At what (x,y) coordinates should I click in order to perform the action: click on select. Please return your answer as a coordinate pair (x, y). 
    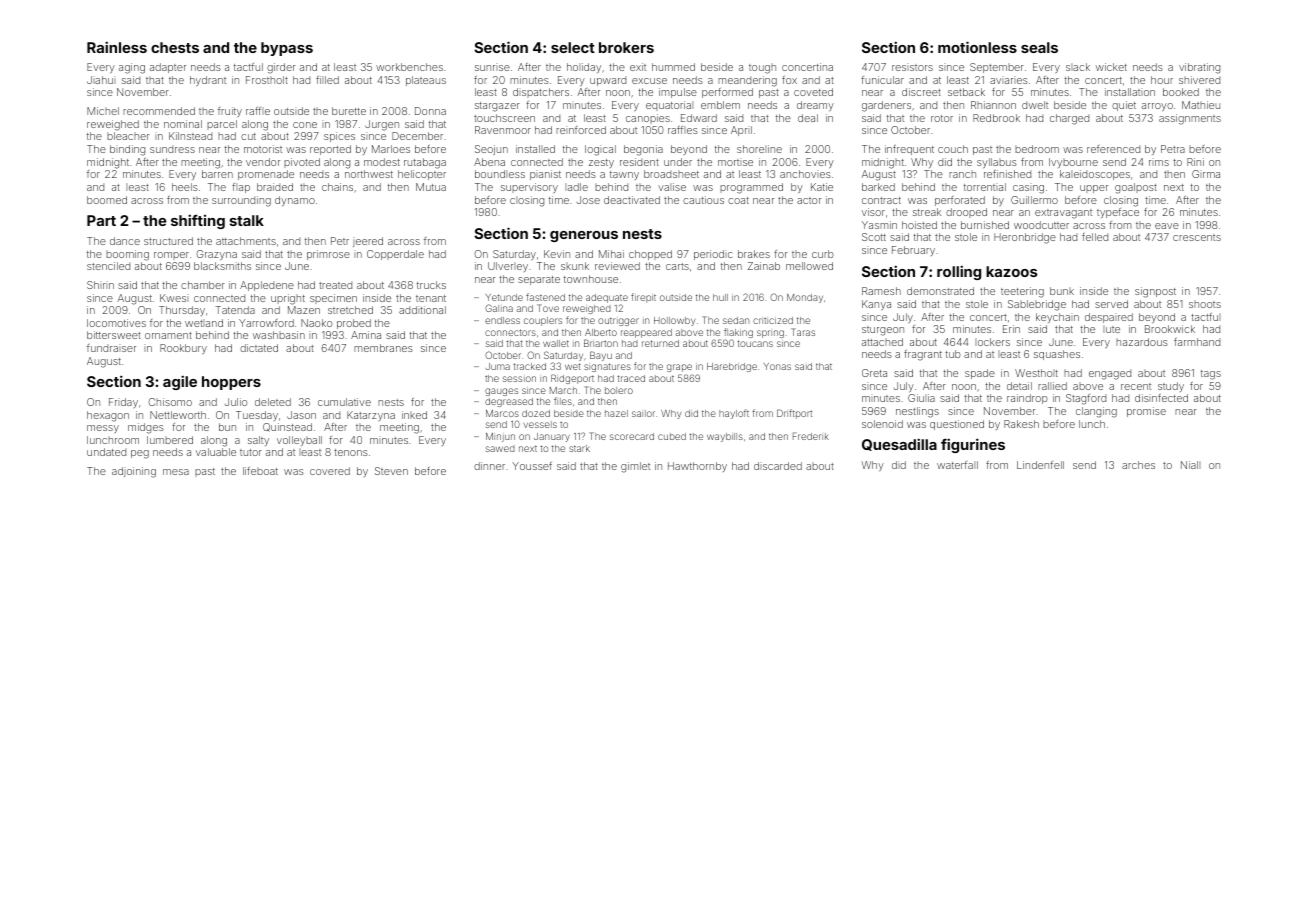
    Looking at the image, I should click on (573, 47).
